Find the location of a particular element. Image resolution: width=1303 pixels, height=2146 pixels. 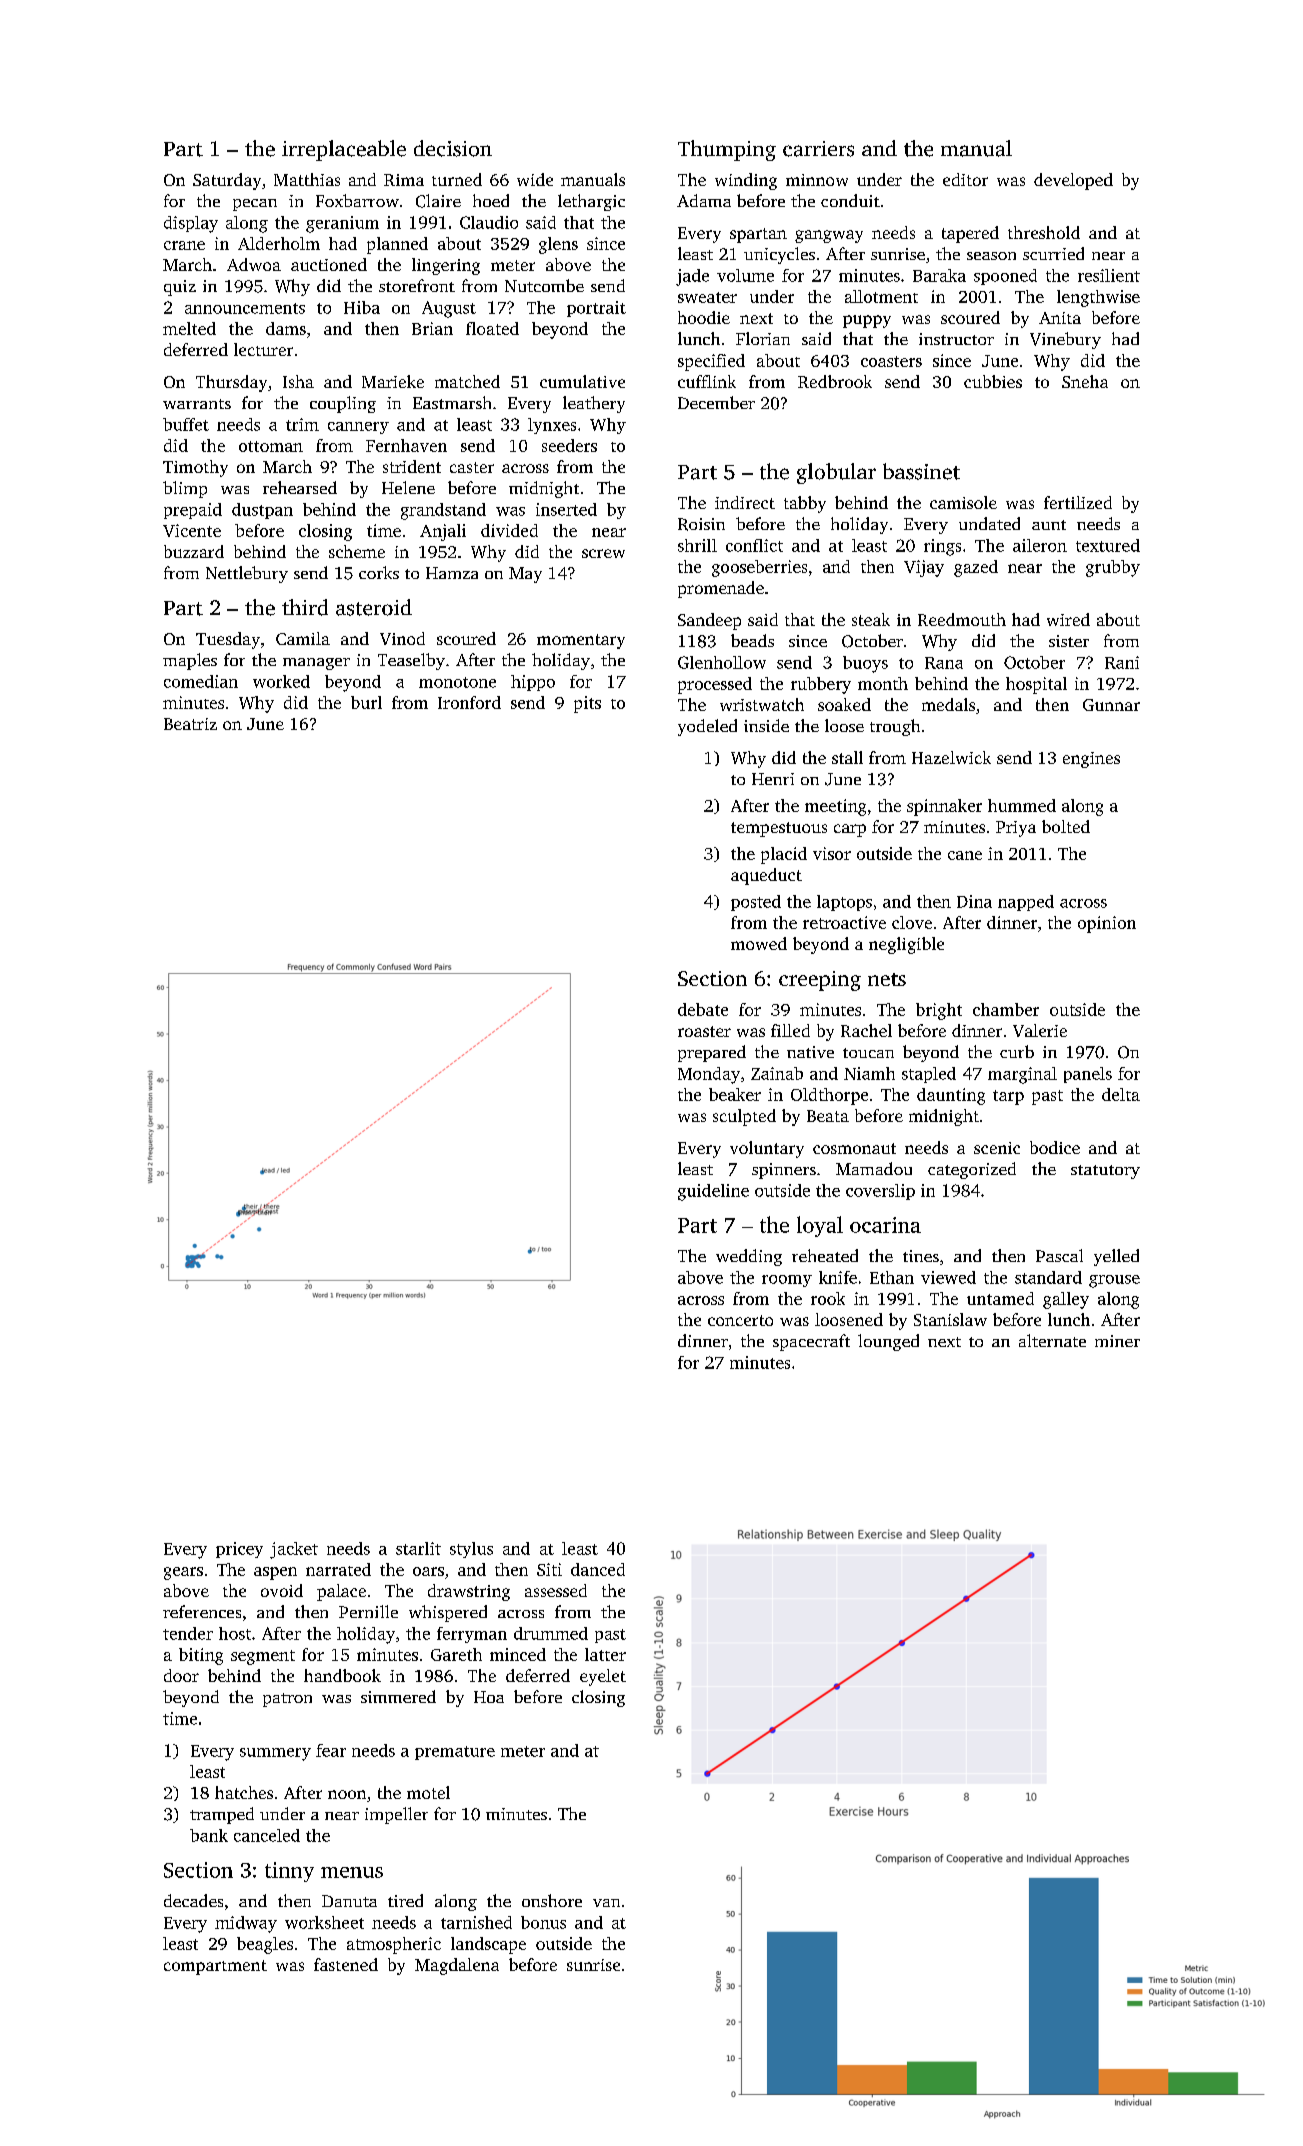

cannery is located at coordinates (358, 428).
